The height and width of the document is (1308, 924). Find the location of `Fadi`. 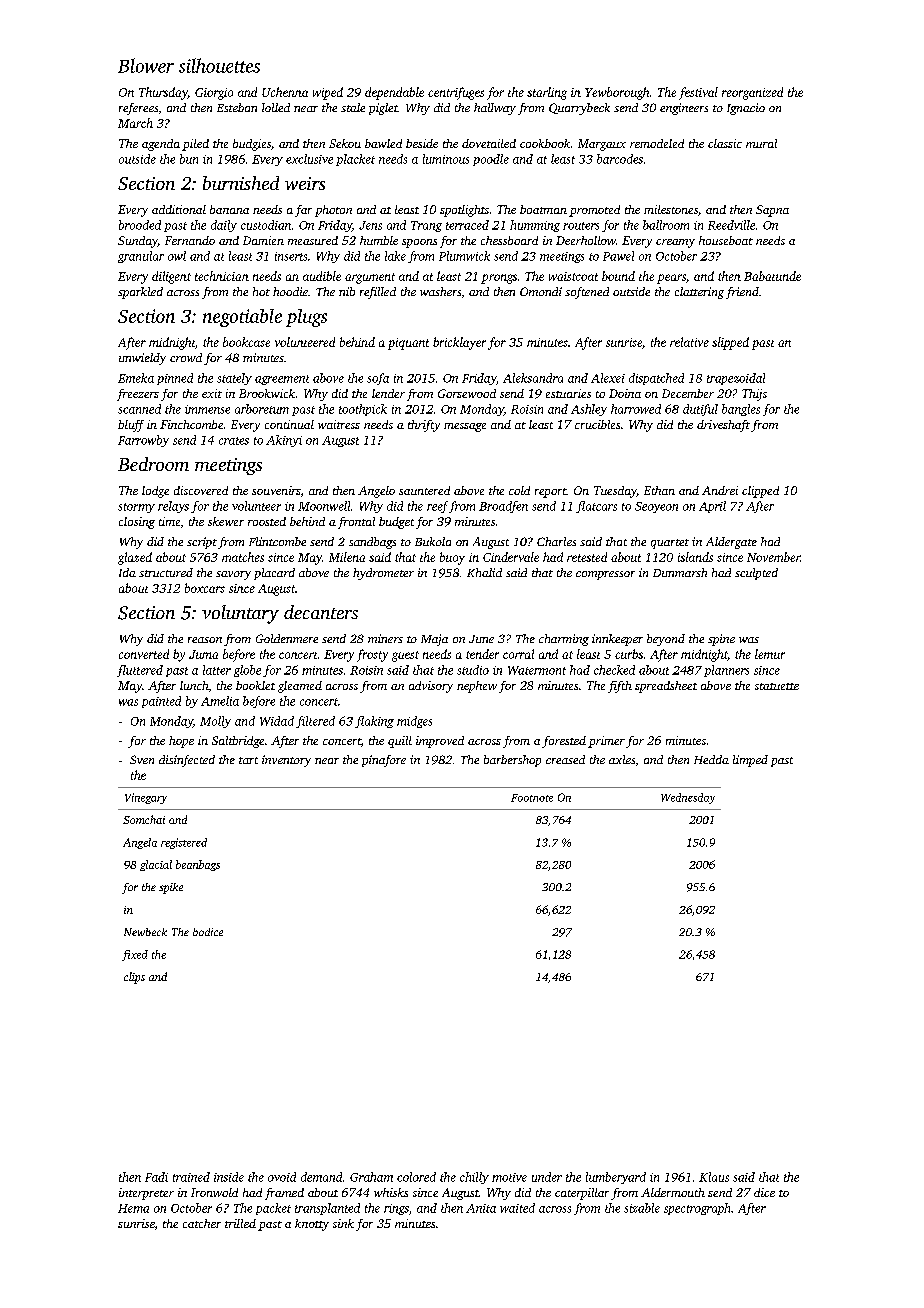

Fadi is located at coordinates (156, 1177).
